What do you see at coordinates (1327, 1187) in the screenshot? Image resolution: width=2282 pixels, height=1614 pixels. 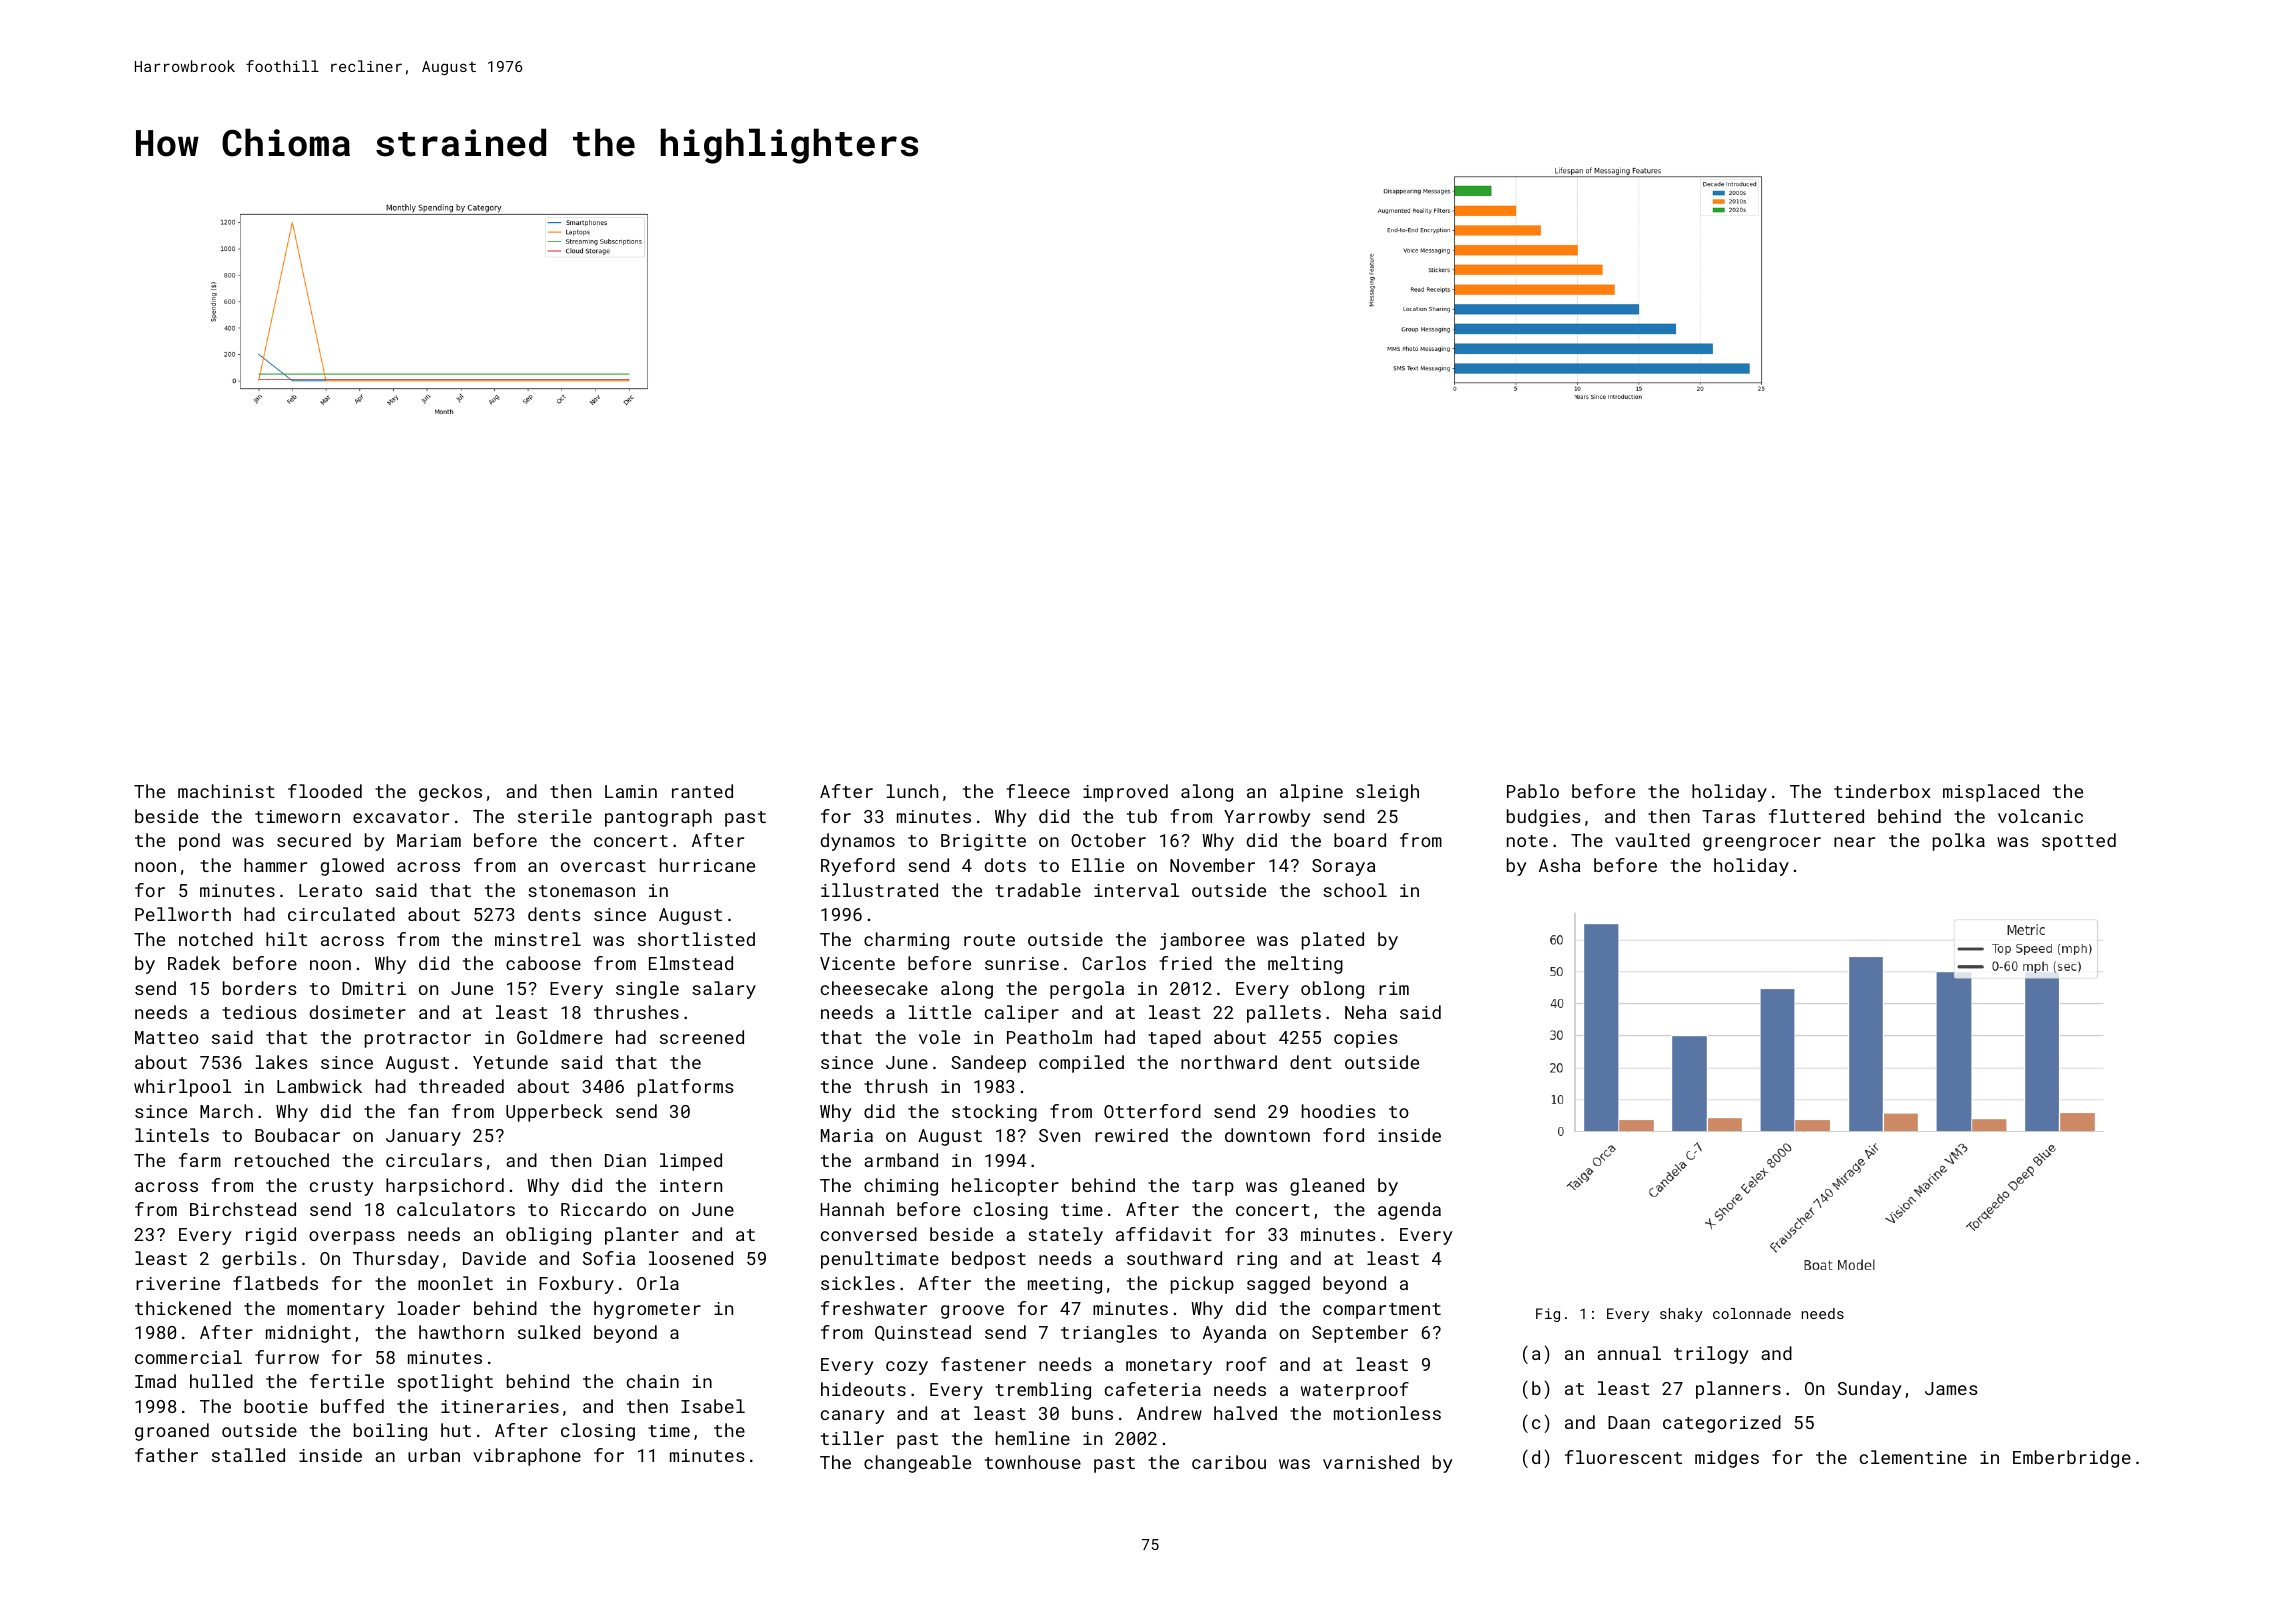 I see `gleaned` at bounding box center [1327, 1187].
